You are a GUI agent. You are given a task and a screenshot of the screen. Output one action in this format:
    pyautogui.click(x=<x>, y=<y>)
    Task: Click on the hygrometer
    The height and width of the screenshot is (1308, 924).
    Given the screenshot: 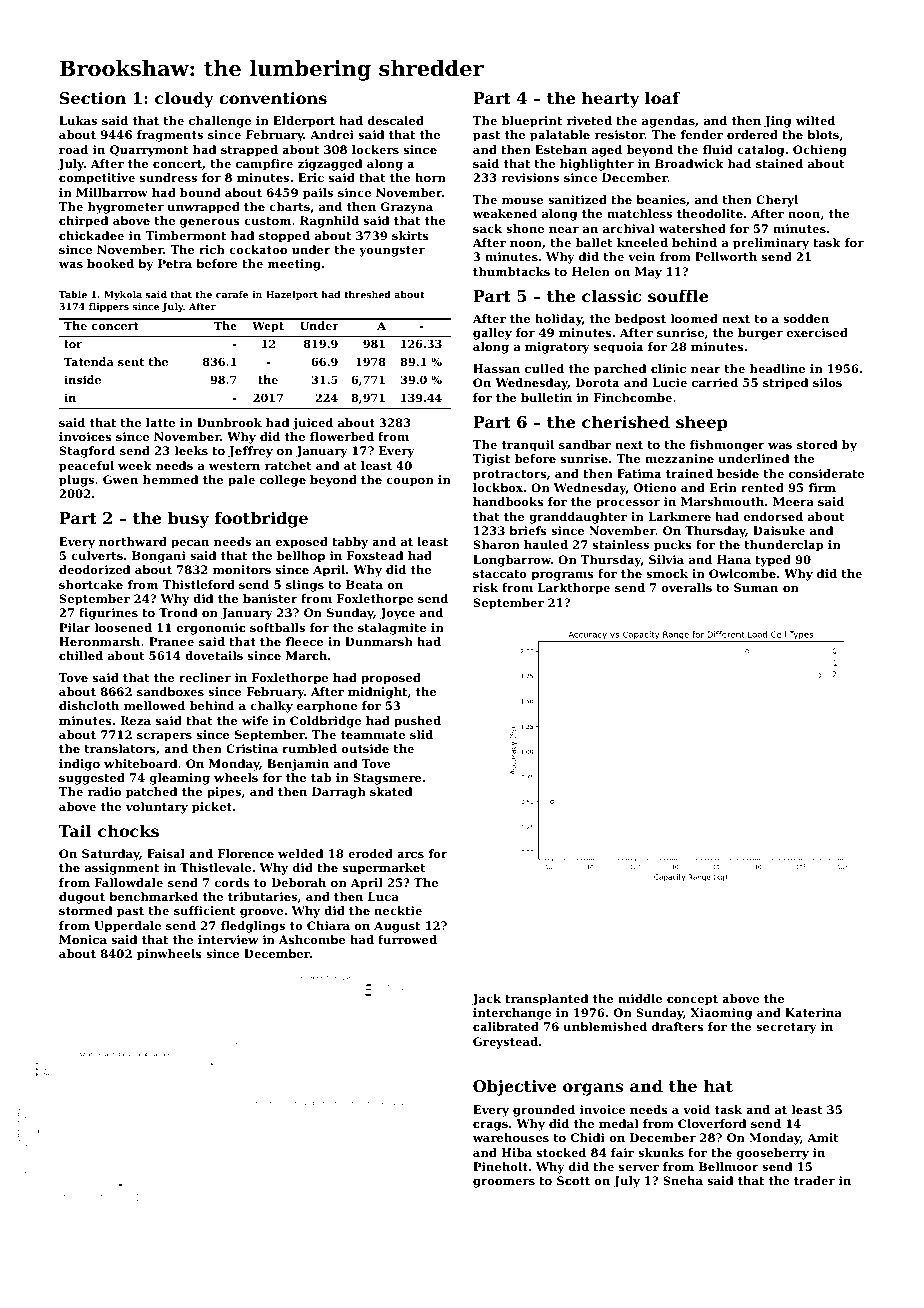 What is the action you would take?
    pyautogui.click(x=126, y=208)
